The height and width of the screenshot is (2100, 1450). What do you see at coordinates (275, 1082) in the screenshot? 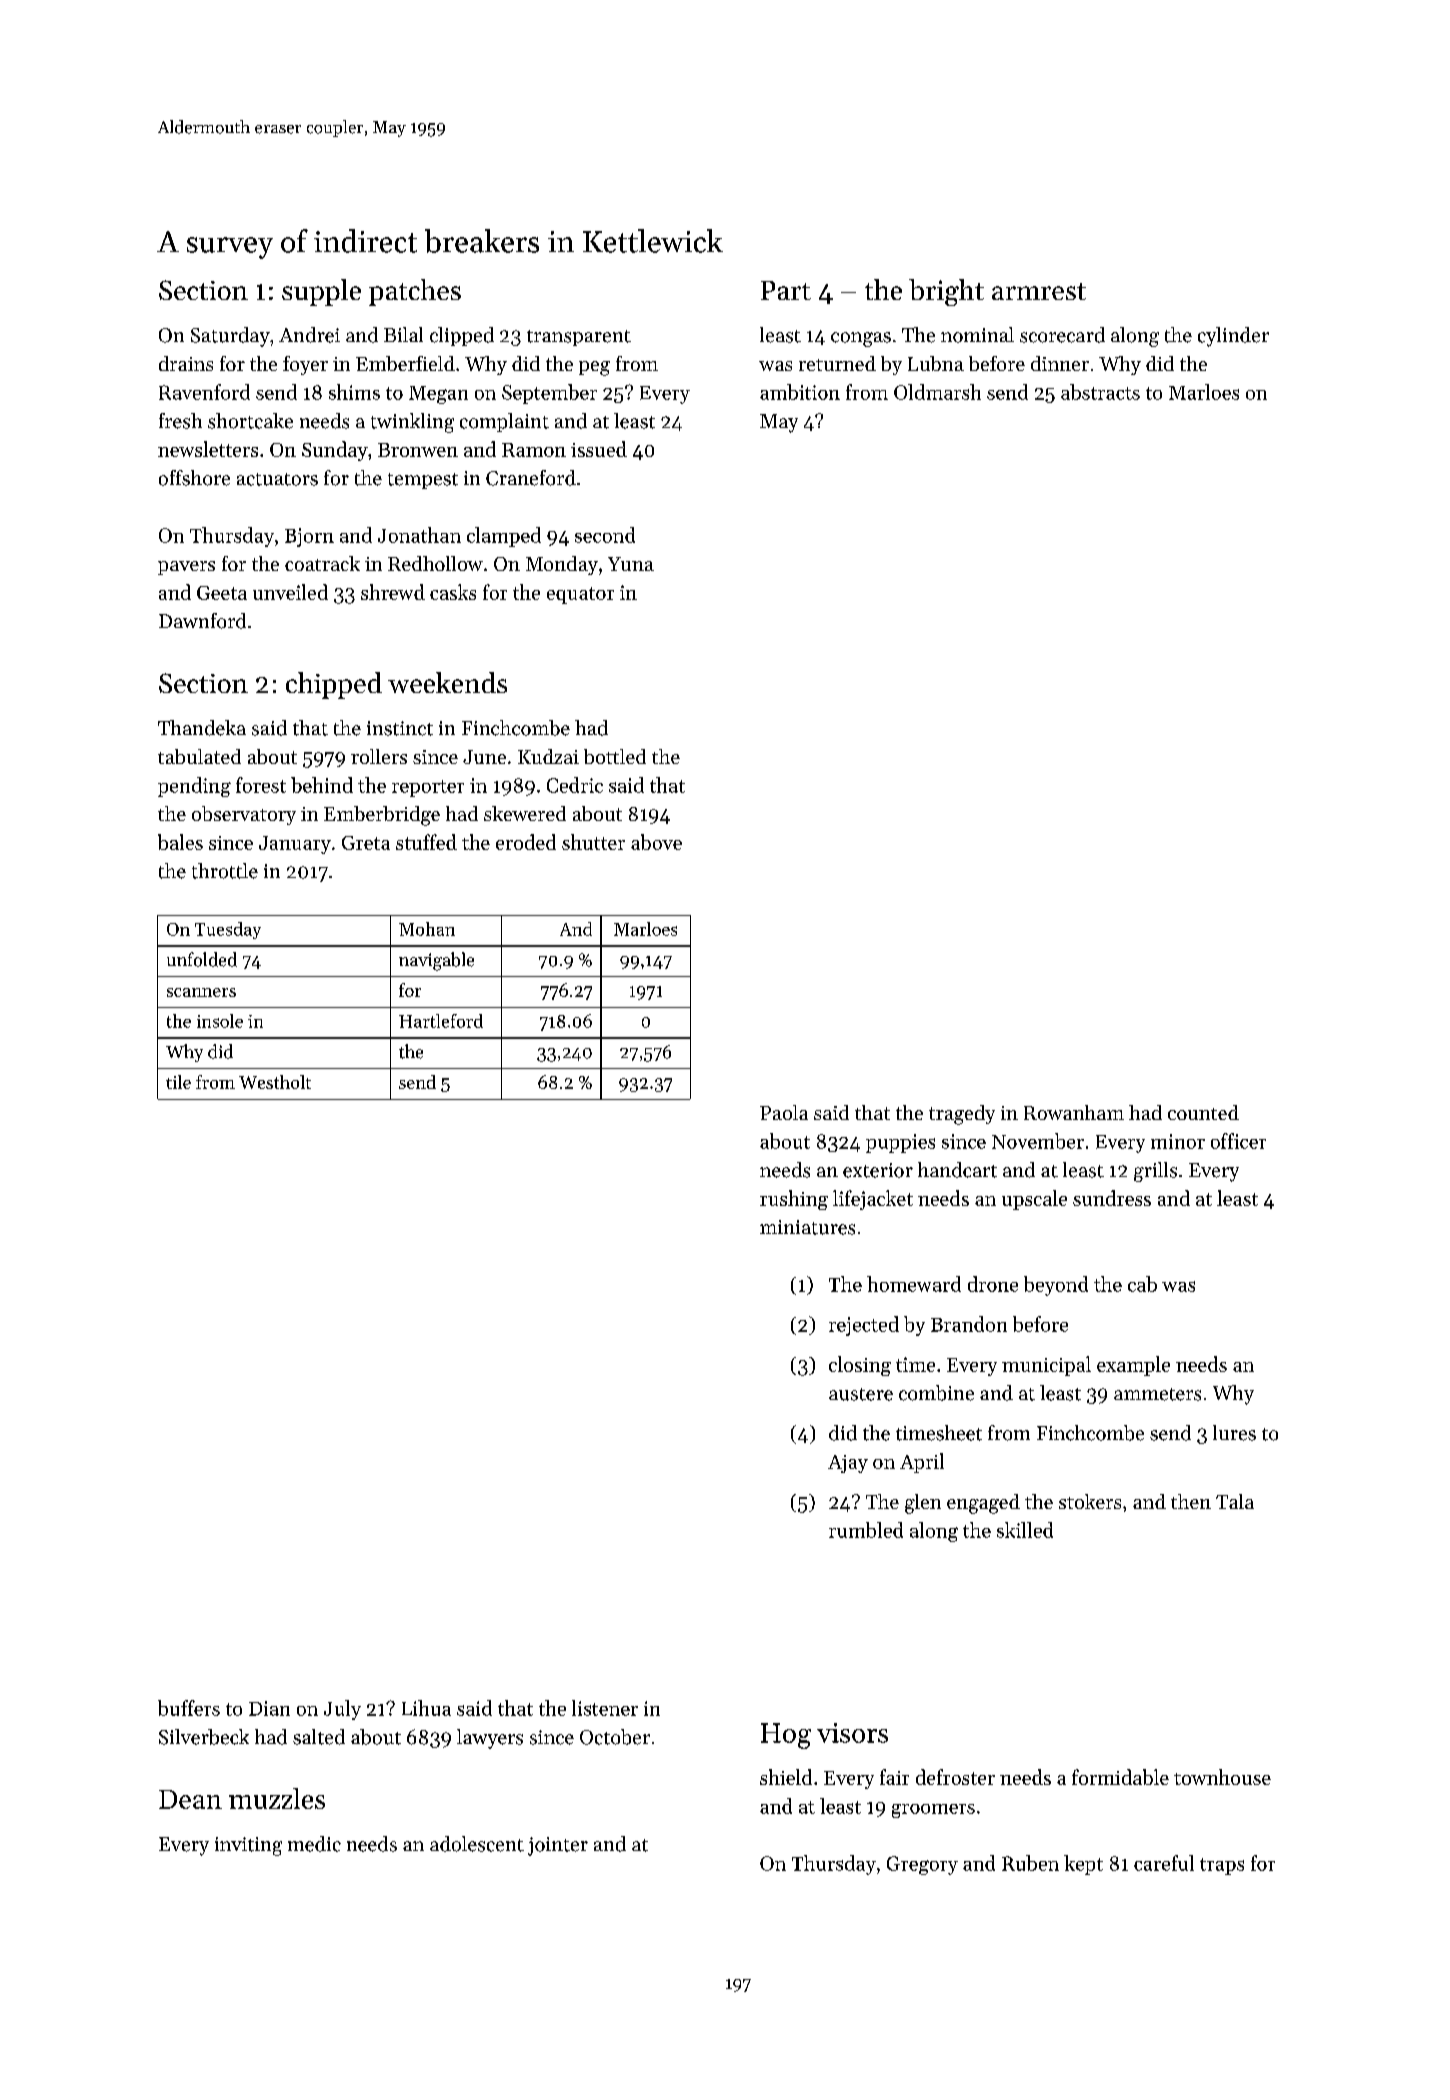
I see `Westholt` at bounding box center [275, 1082].
